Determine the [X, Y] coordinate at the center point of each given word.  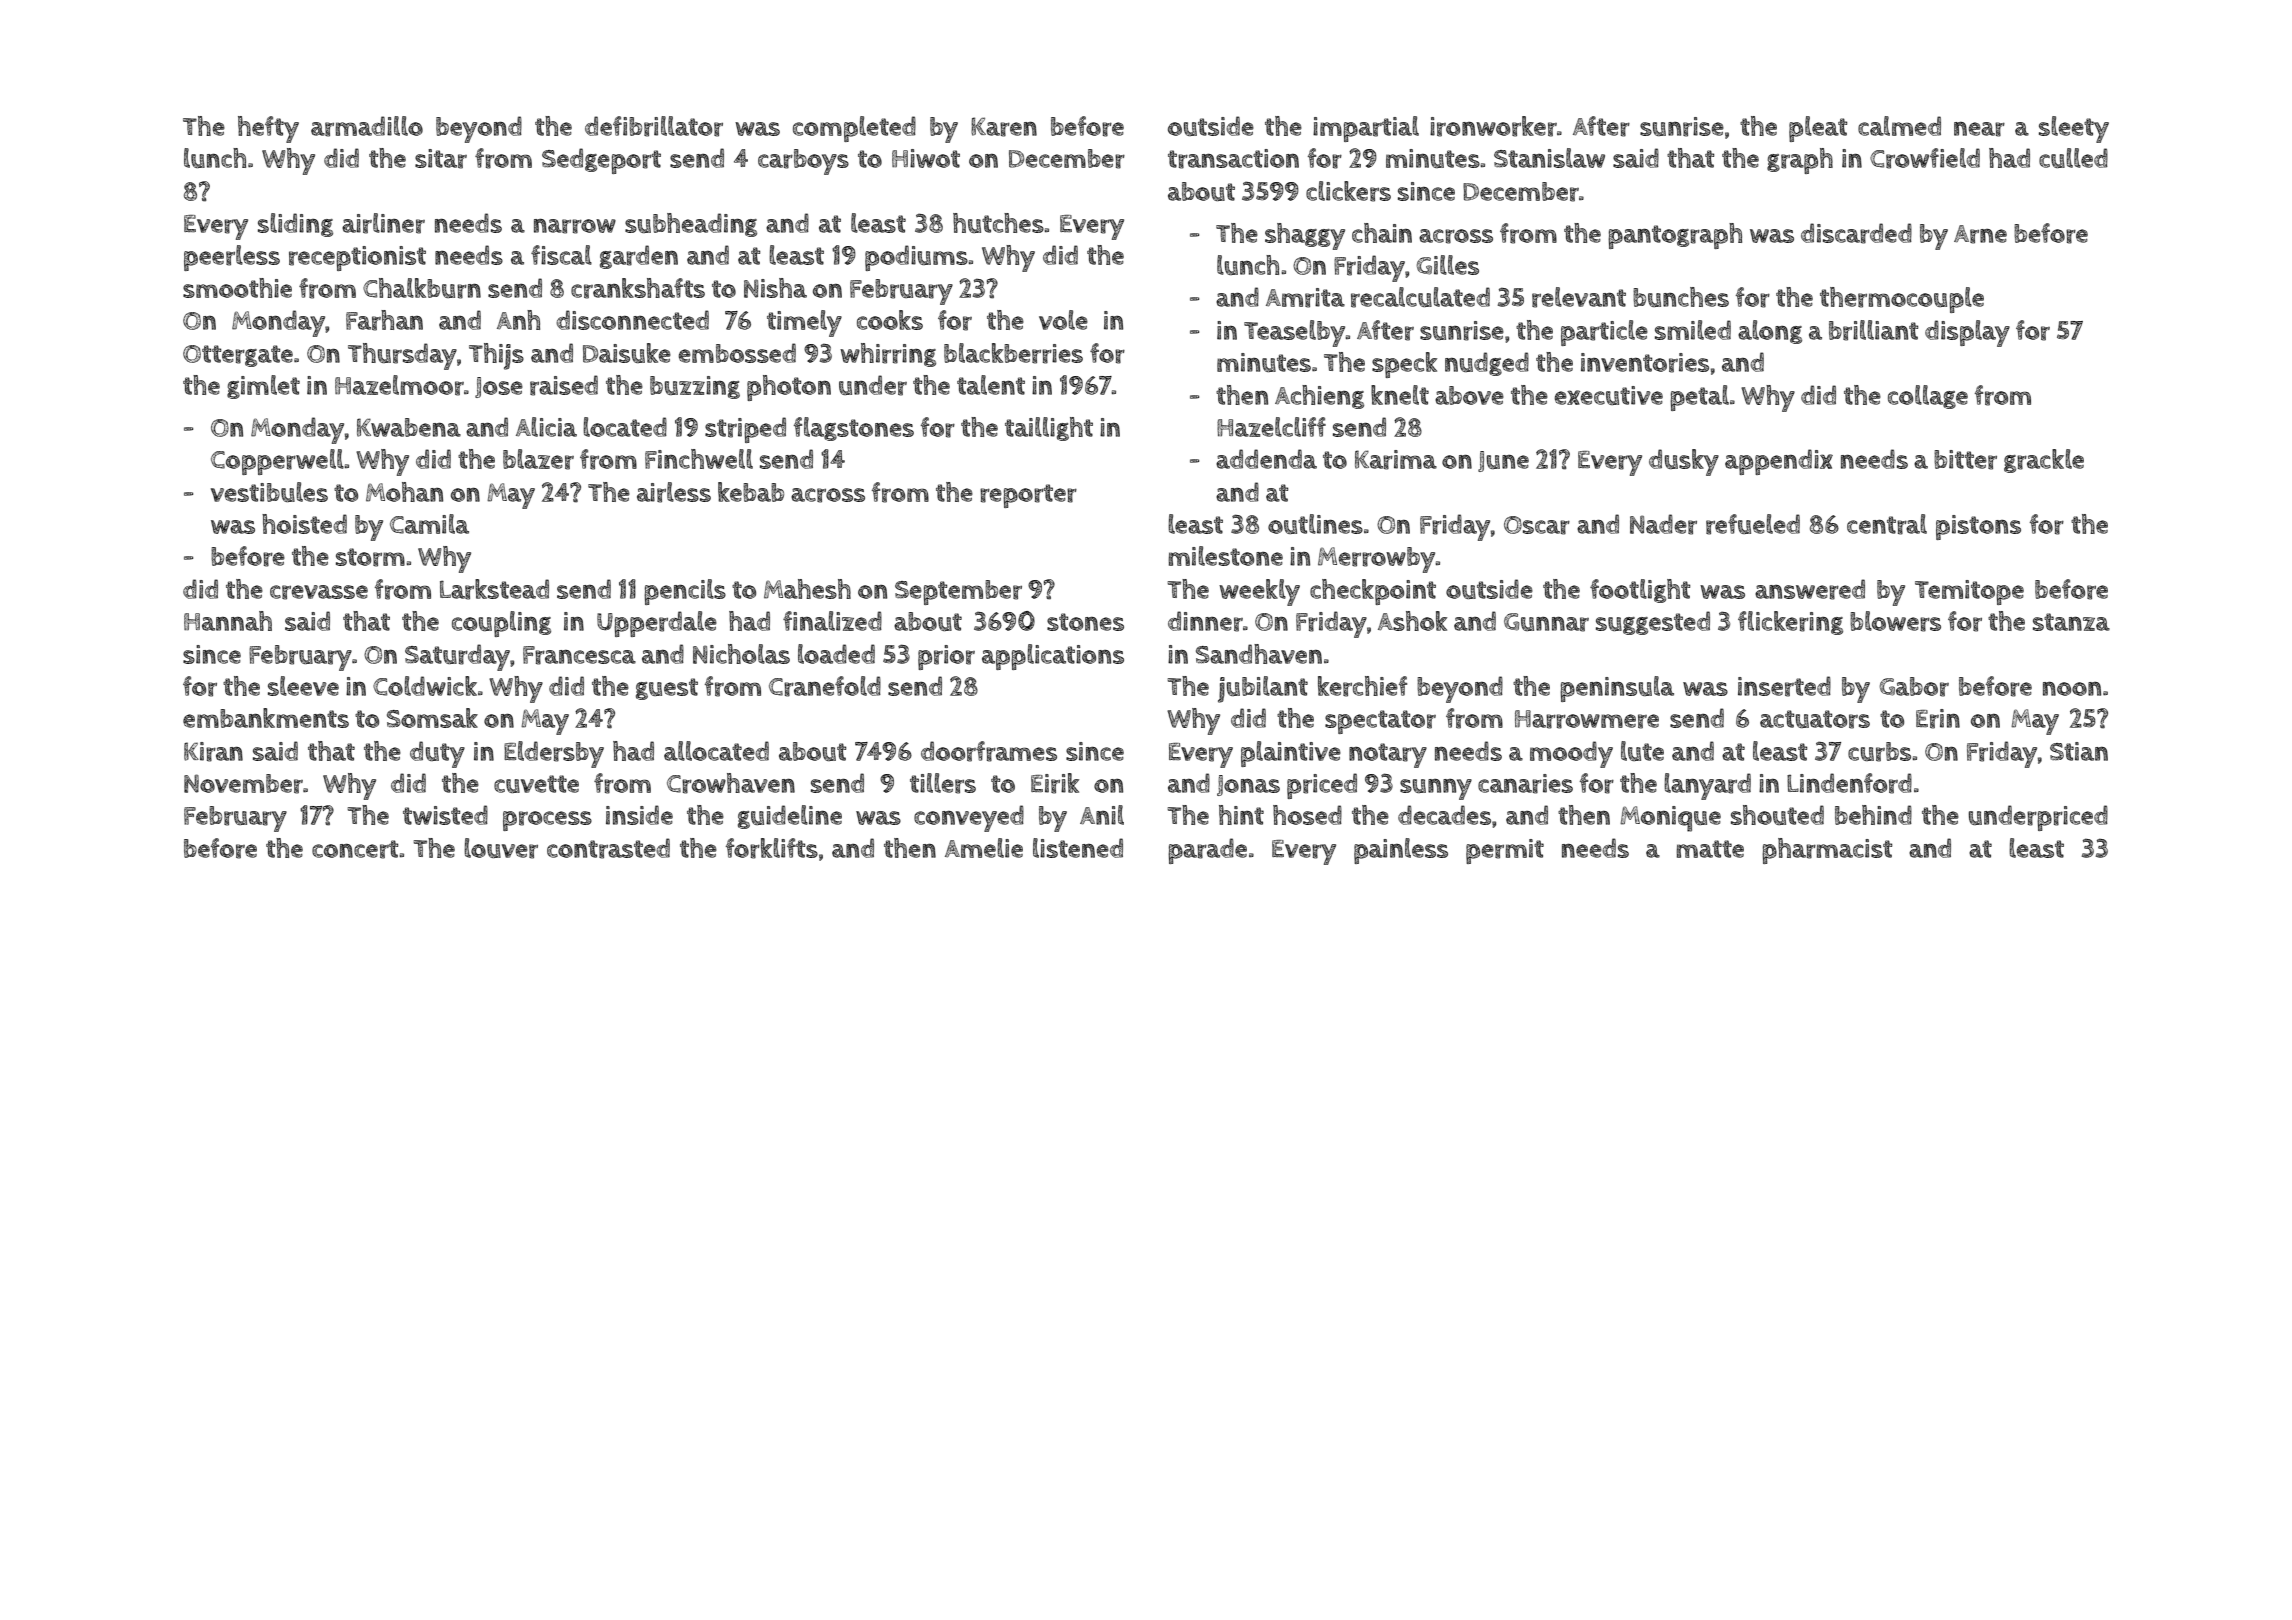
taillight [1049, 429]
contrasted [608, 848]
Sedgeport [601, 161]
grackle [2044, 461]
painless [1401, 851]
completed [854, 129]
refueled [1753, 524]
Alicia [546, 427]
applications [1053, 657]
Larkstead [494, 589]
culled [2073, 158]
